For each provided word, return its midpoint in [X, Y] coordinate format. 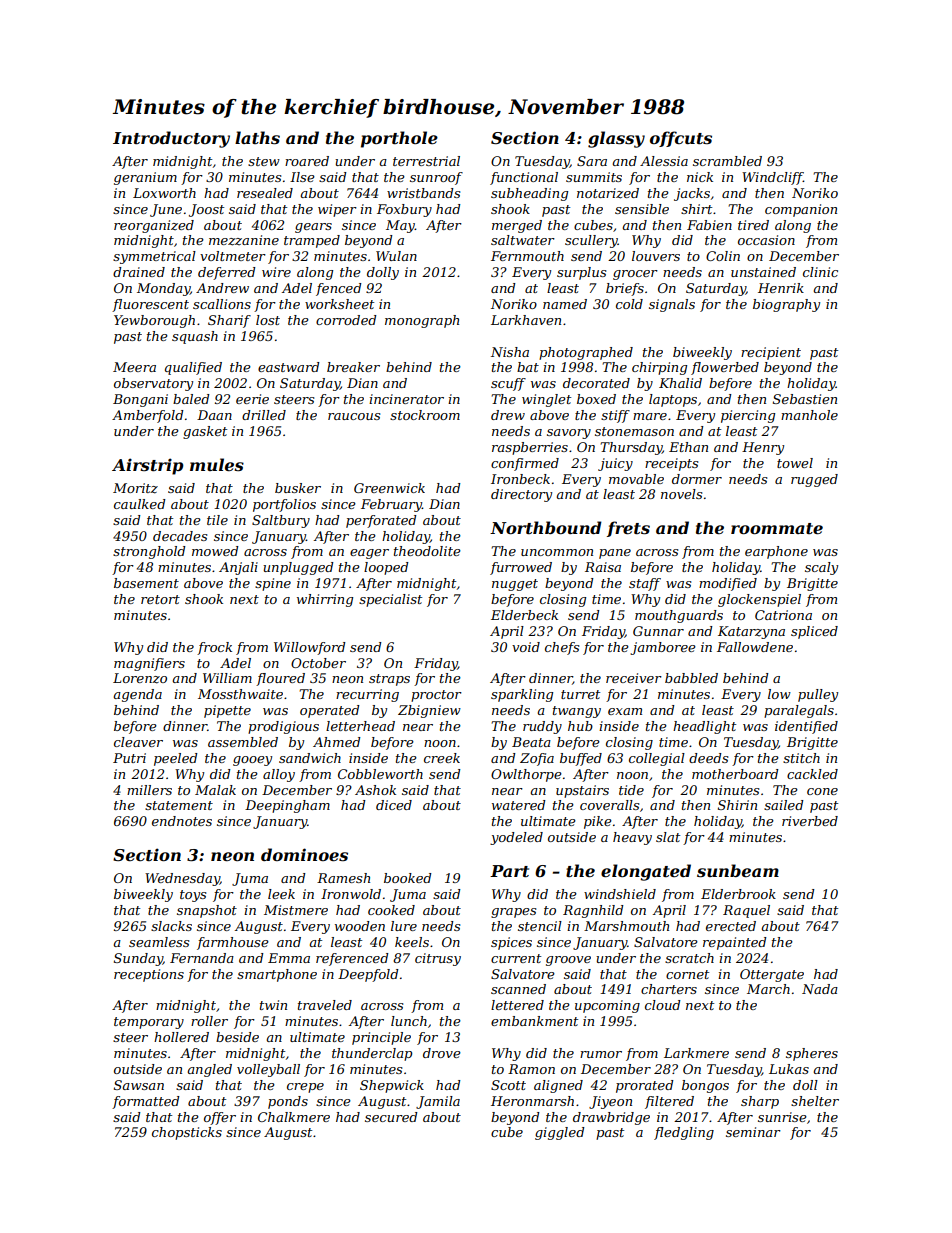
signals [672, 305]
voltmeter [233, 256]
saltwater [523, 240]
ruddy [542, 727]
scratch [689, 958]
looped [386, 568]
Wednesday [182, 879]
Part [509, 871]
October [318, 663]
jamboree [663, 648]
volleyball [268, 1070]
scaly [821, 568]
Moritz [135, 488]
